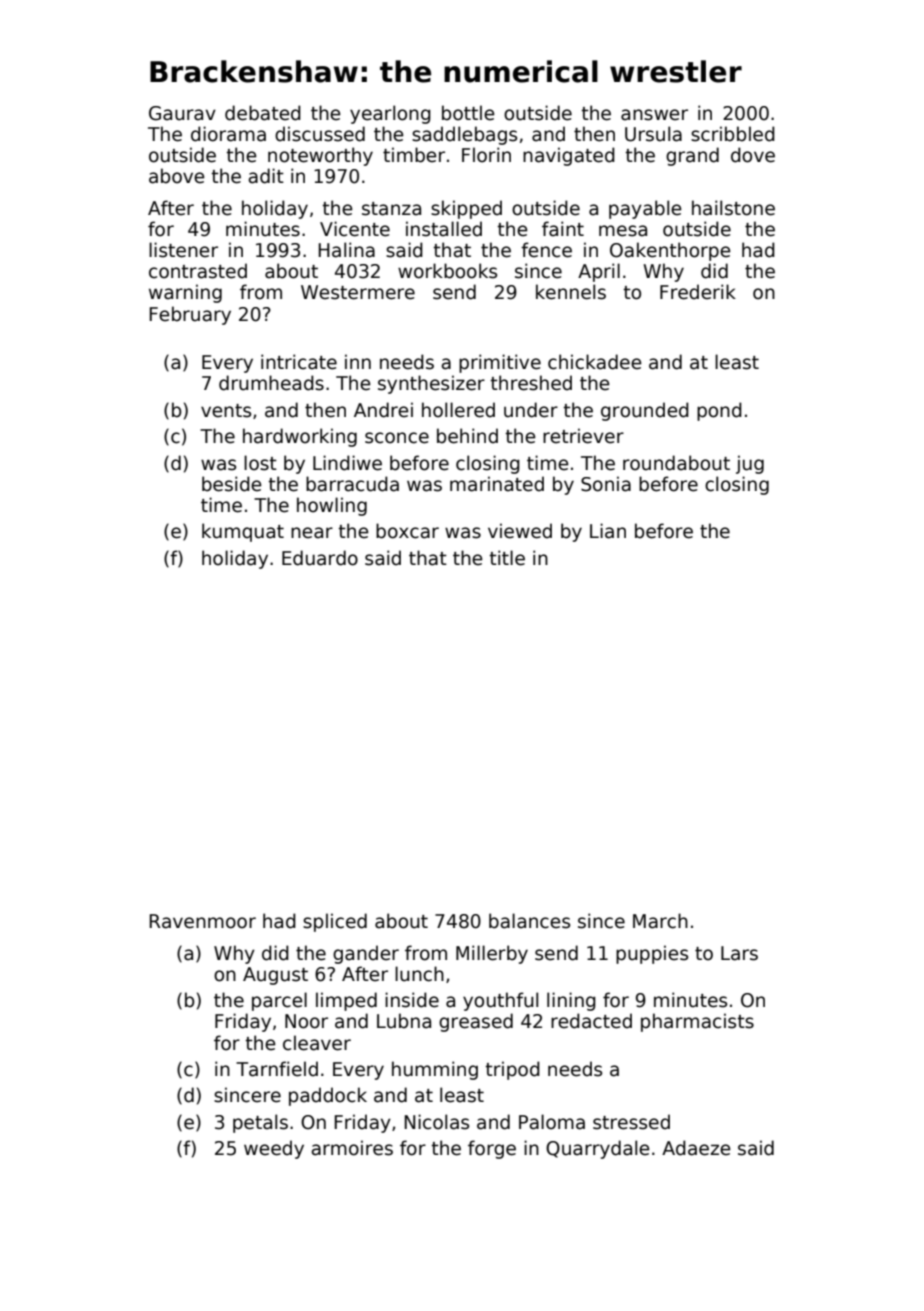 This screenshot has width=924, height=1311. I want to click on Adaeze, so click(696, 1148).
